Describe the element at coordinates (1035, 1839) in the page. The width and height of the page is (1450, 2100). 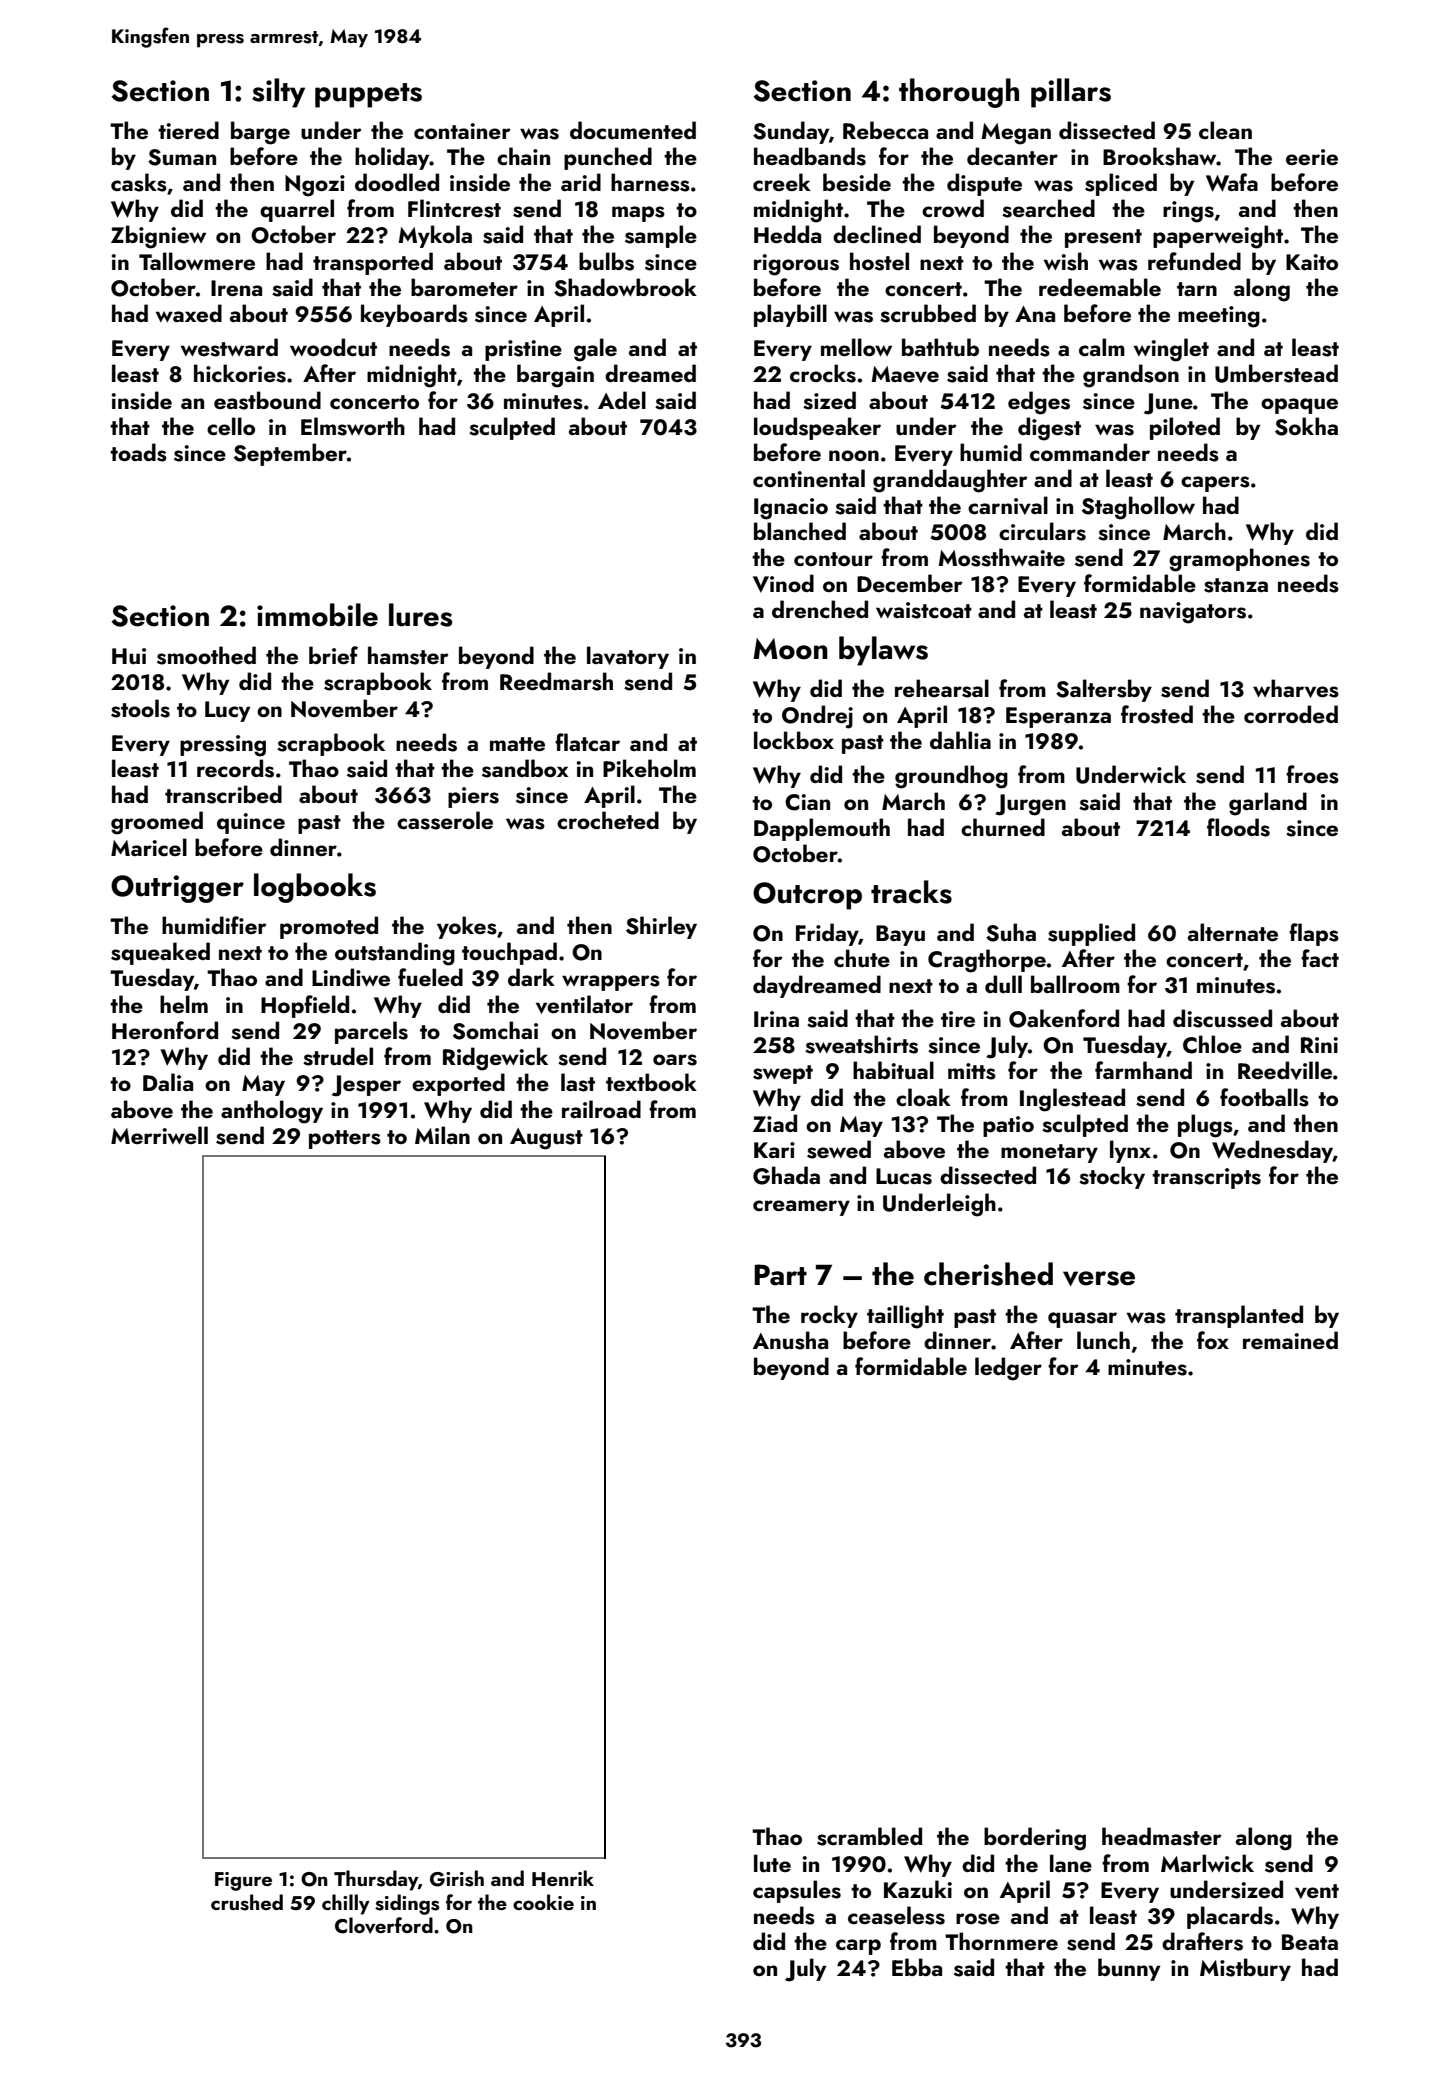
I see `bordering` at that location.
